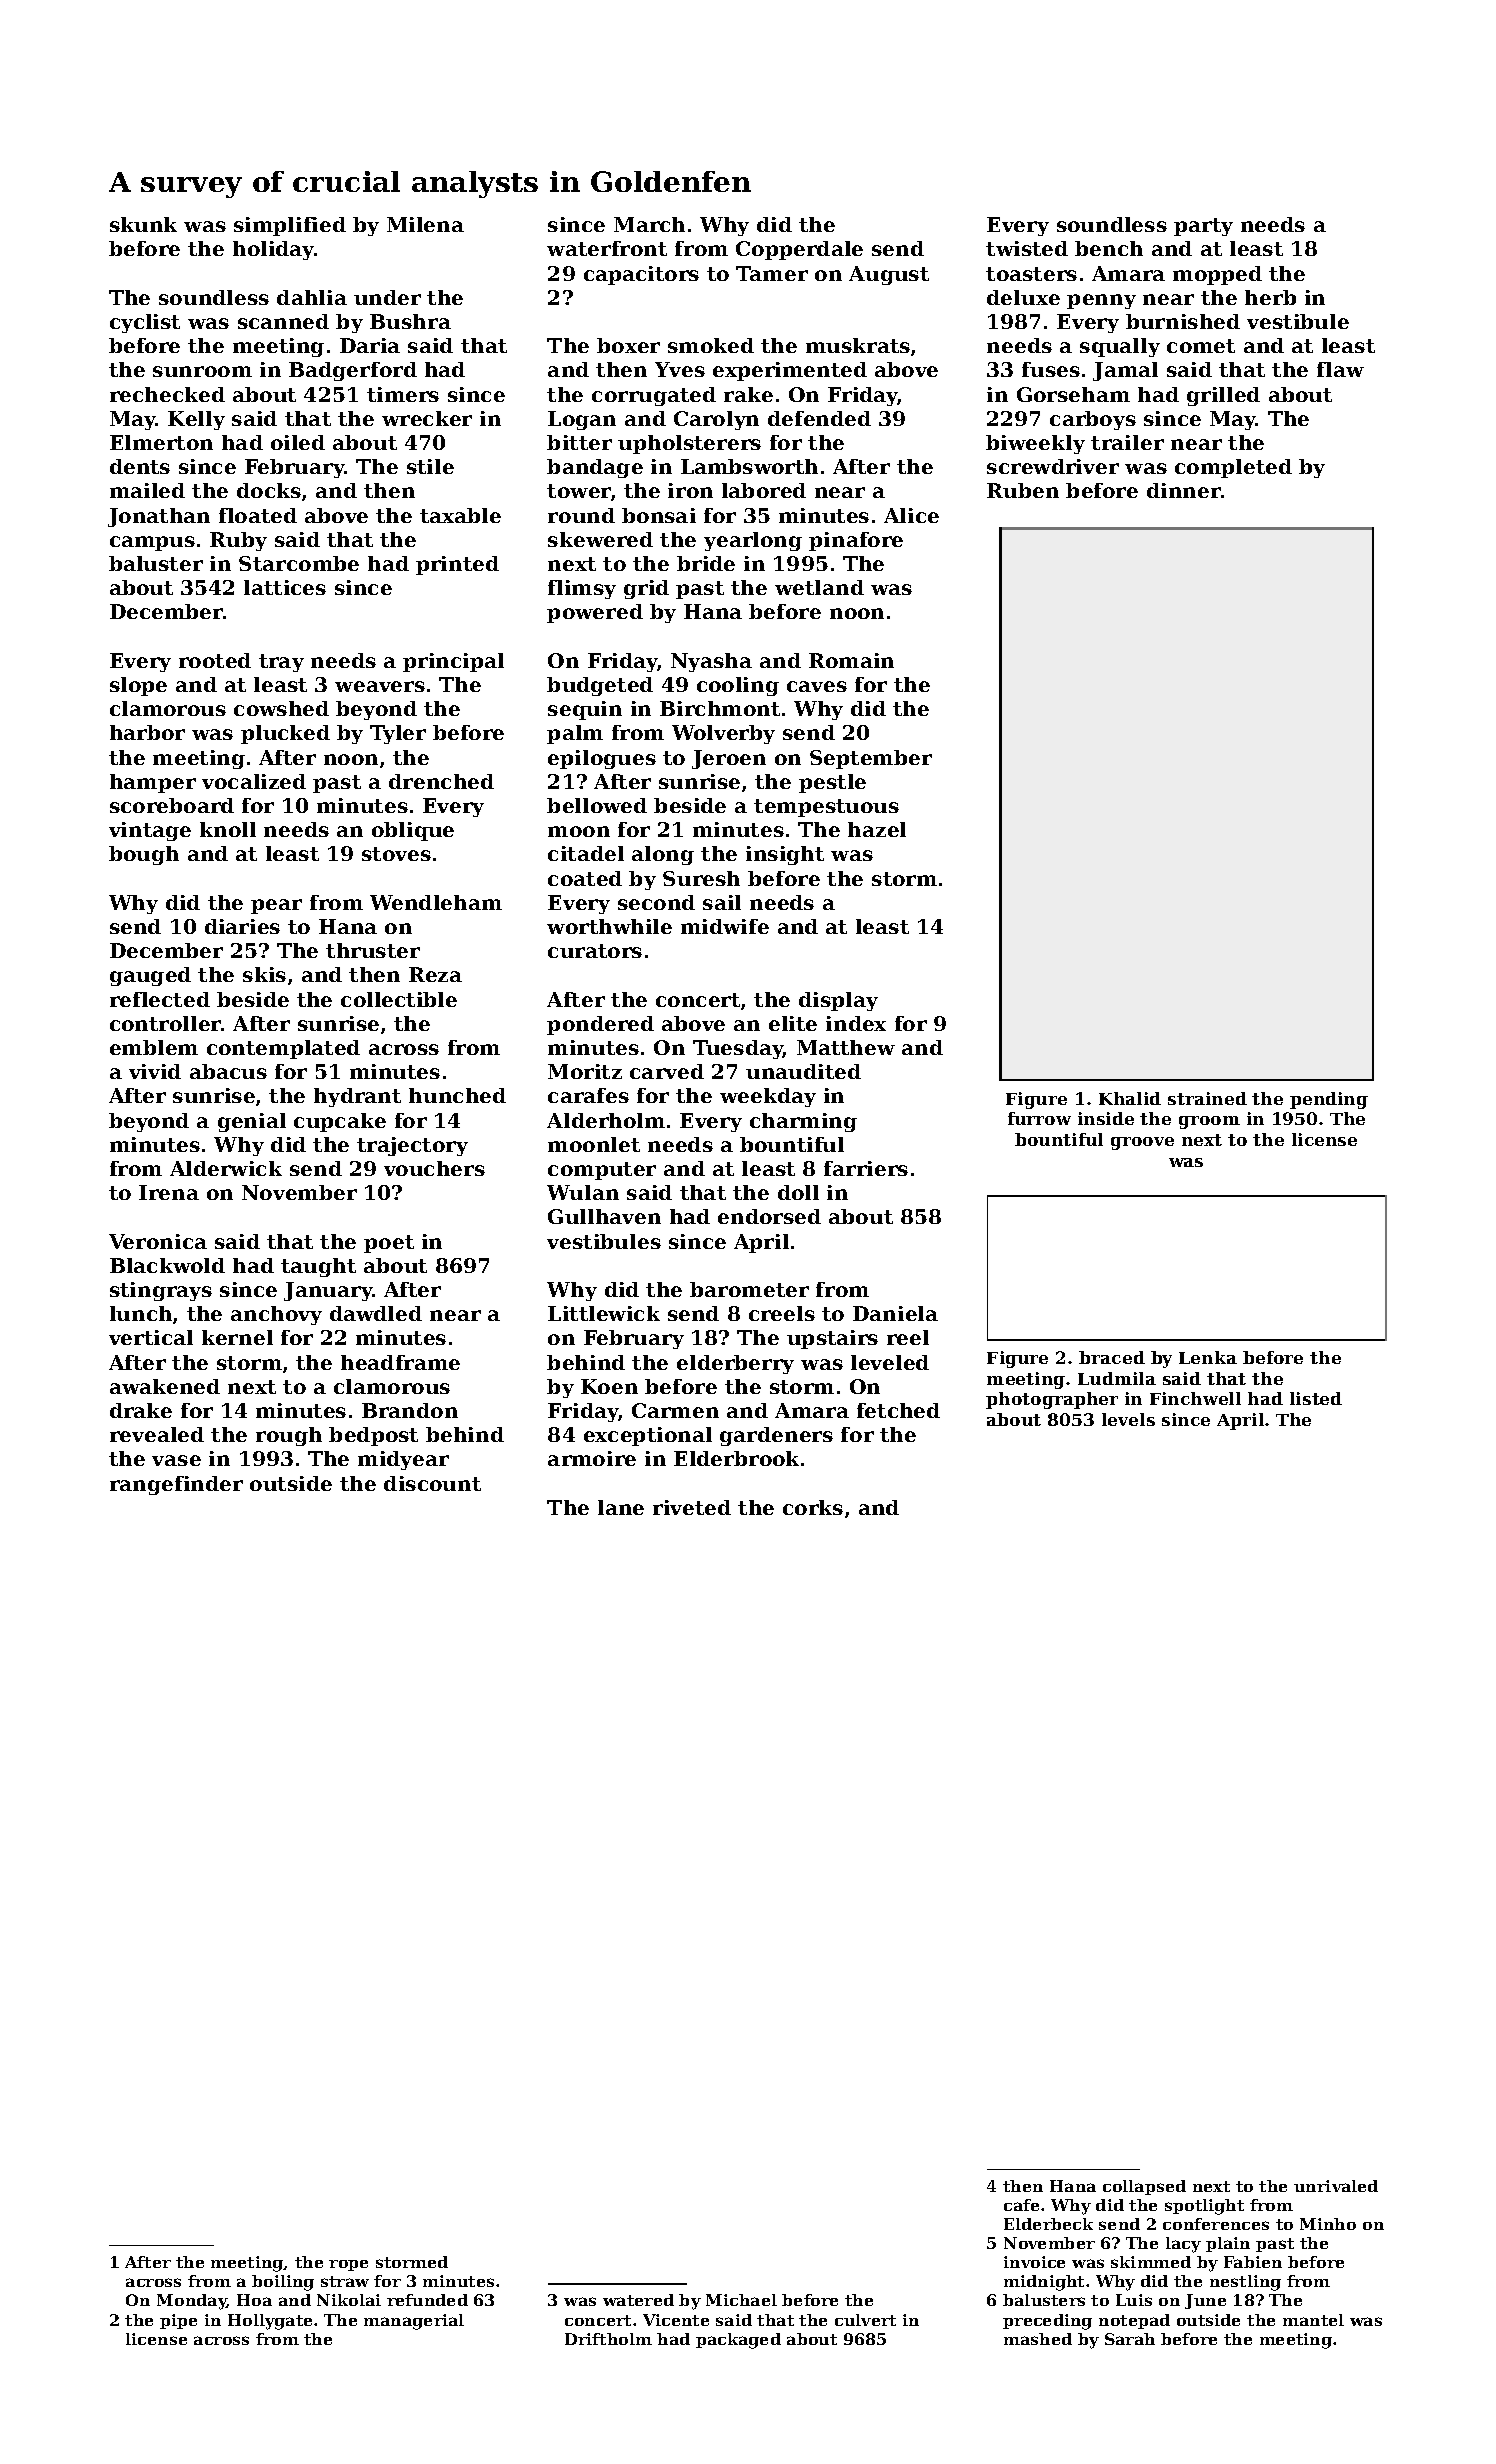 This screenshot has width=1496, height=2464. I want to click on twisted, so click(1027, 248).
